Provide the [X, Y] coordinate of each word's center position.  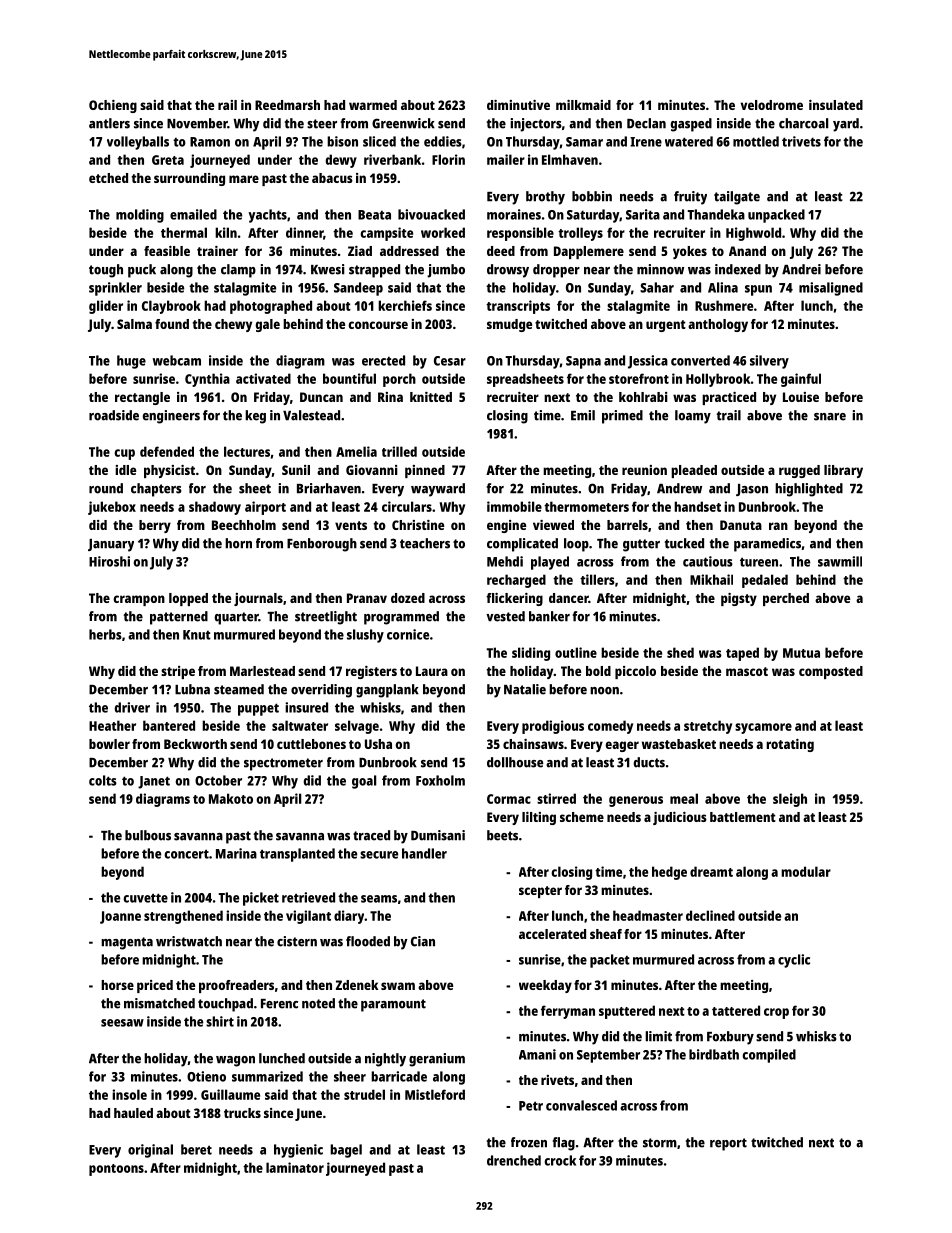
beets [502, 835]
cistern [297, 941]
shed [680, 652]
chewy [233, 325]
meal [684, 798]
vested [505, 616]
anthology [718, 325]
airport [265, 508]
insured [306, 707]
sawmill [840, 561]
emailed [193, 214]
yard [846, 125]
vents [351, 525]
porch [399, 380]
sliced [379, 141]
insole [129, 1094]
